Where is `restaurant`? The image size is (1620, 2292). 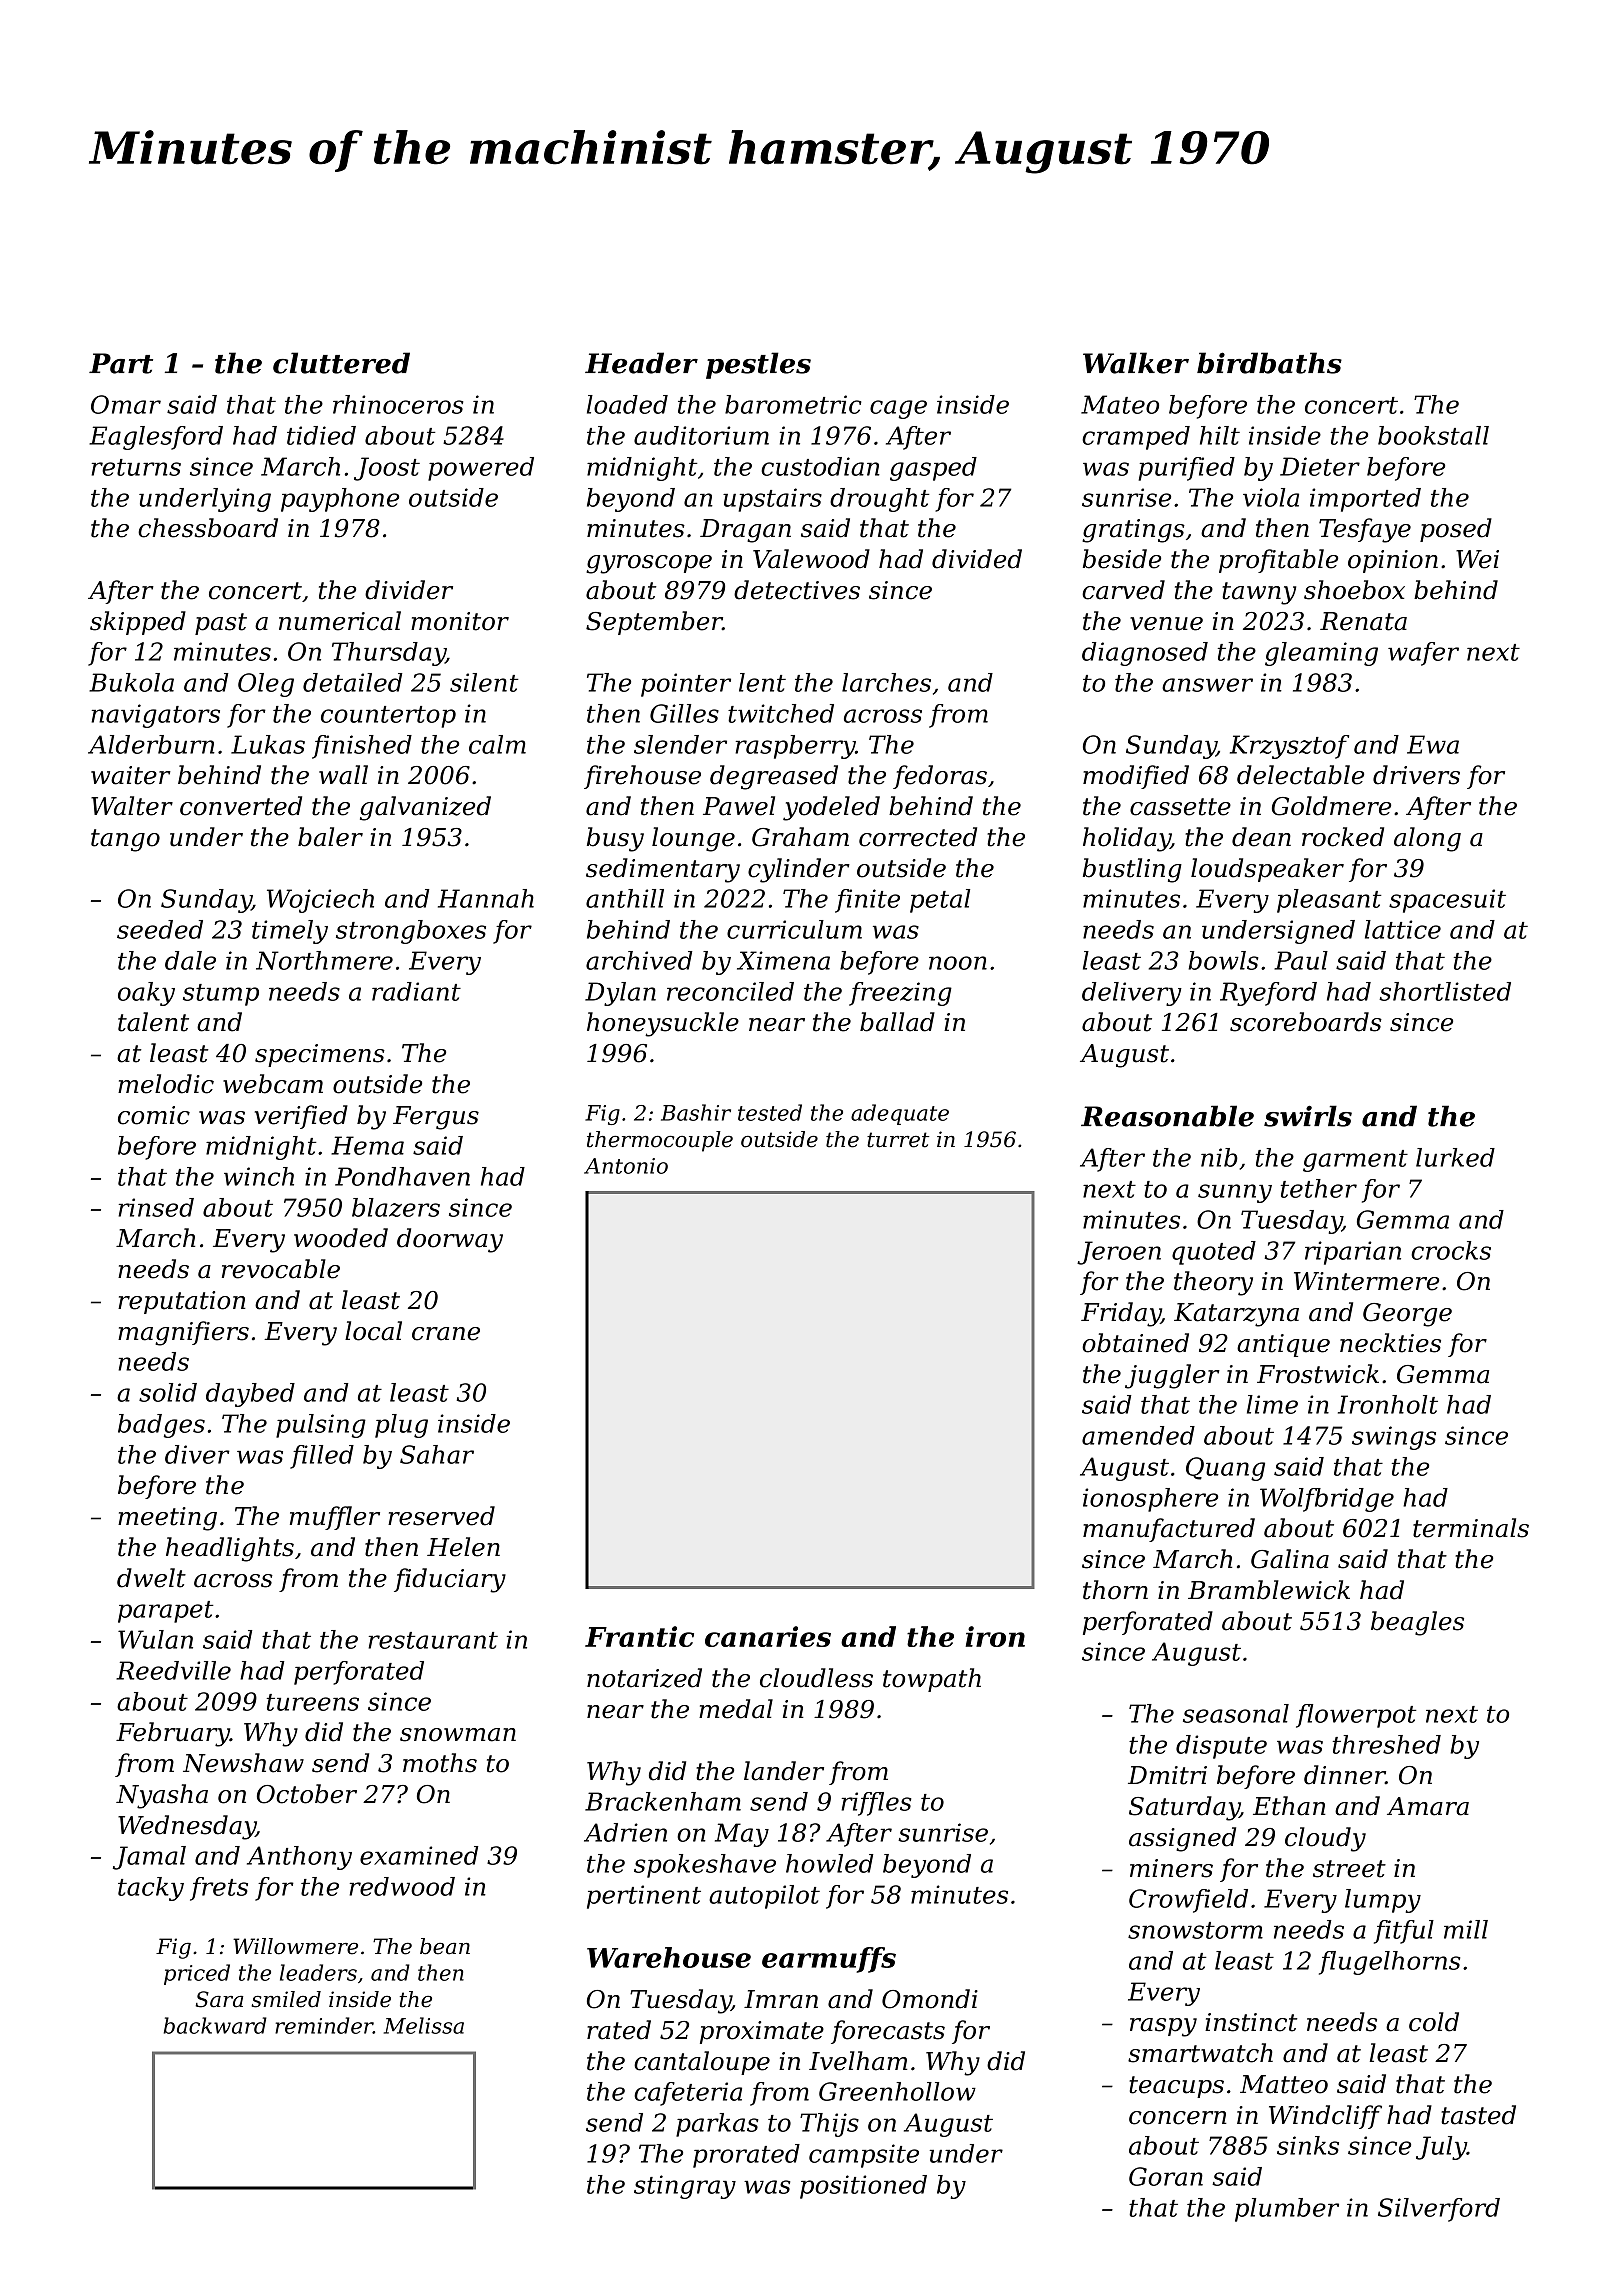
restaurant is located at coordinates (433, 1640).
